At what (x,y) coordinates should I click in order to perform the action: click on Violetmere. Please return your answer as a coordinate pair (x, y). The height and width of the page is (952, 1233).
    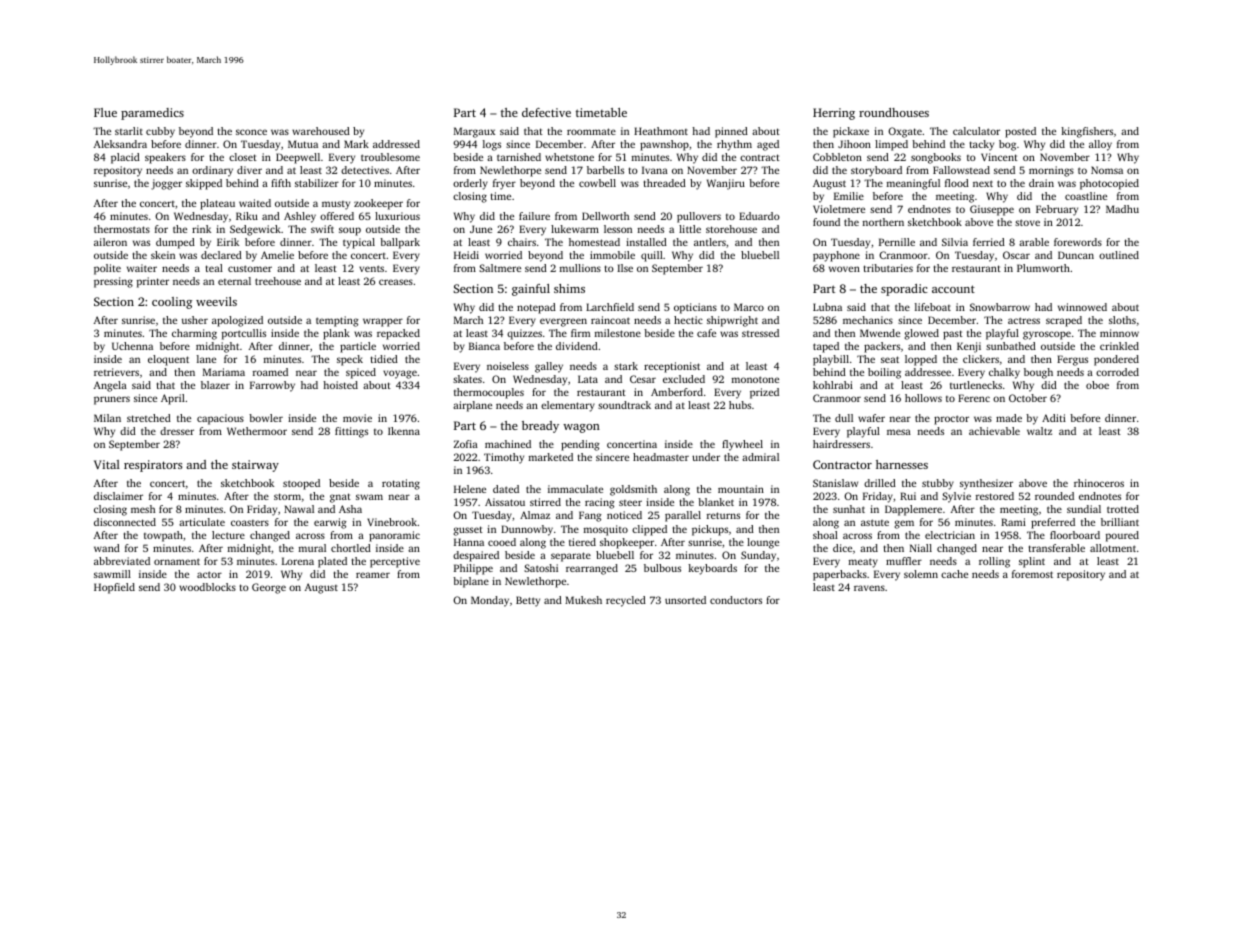
    Looking at the image, I should click on (839, 209).
